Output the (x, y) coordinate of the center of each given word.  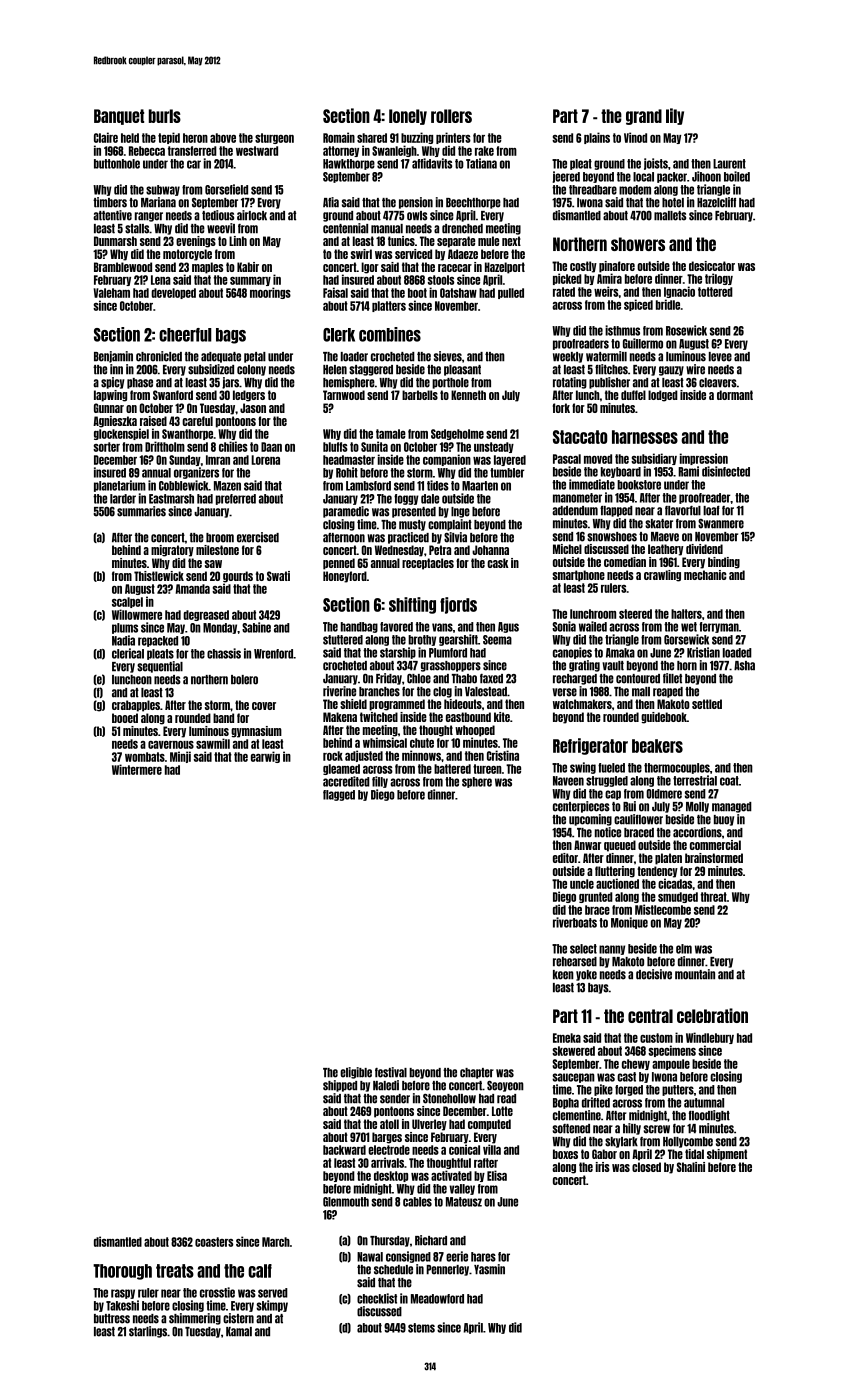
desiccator (712, 266)
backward (344, 1150)
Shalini (691, 1167)
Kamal (239, 1332)
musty (412, 525)
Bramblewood (123, 267)
